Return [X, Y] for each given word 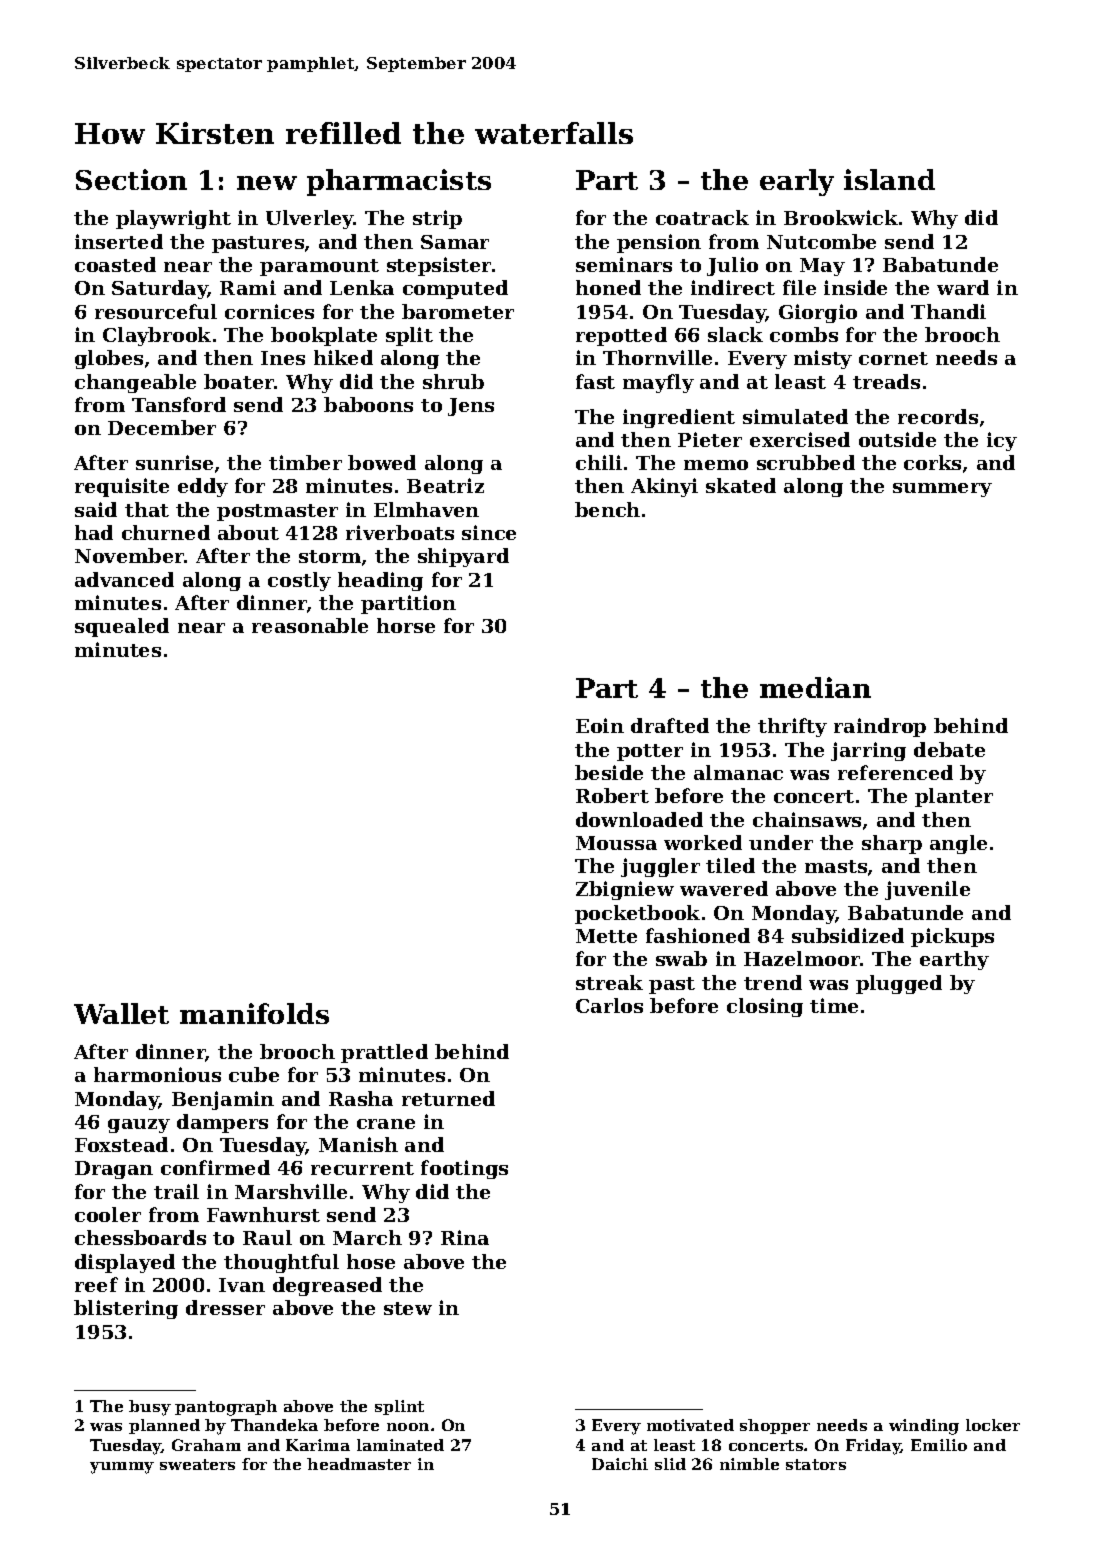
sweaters [197, 1464]
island [889, 179]
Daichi [620, 1464]
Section [131, 179]
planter [954, 797]
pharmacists [399, 182]
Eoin [600, 725]
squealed [122, 627]
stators [816, 1464]
